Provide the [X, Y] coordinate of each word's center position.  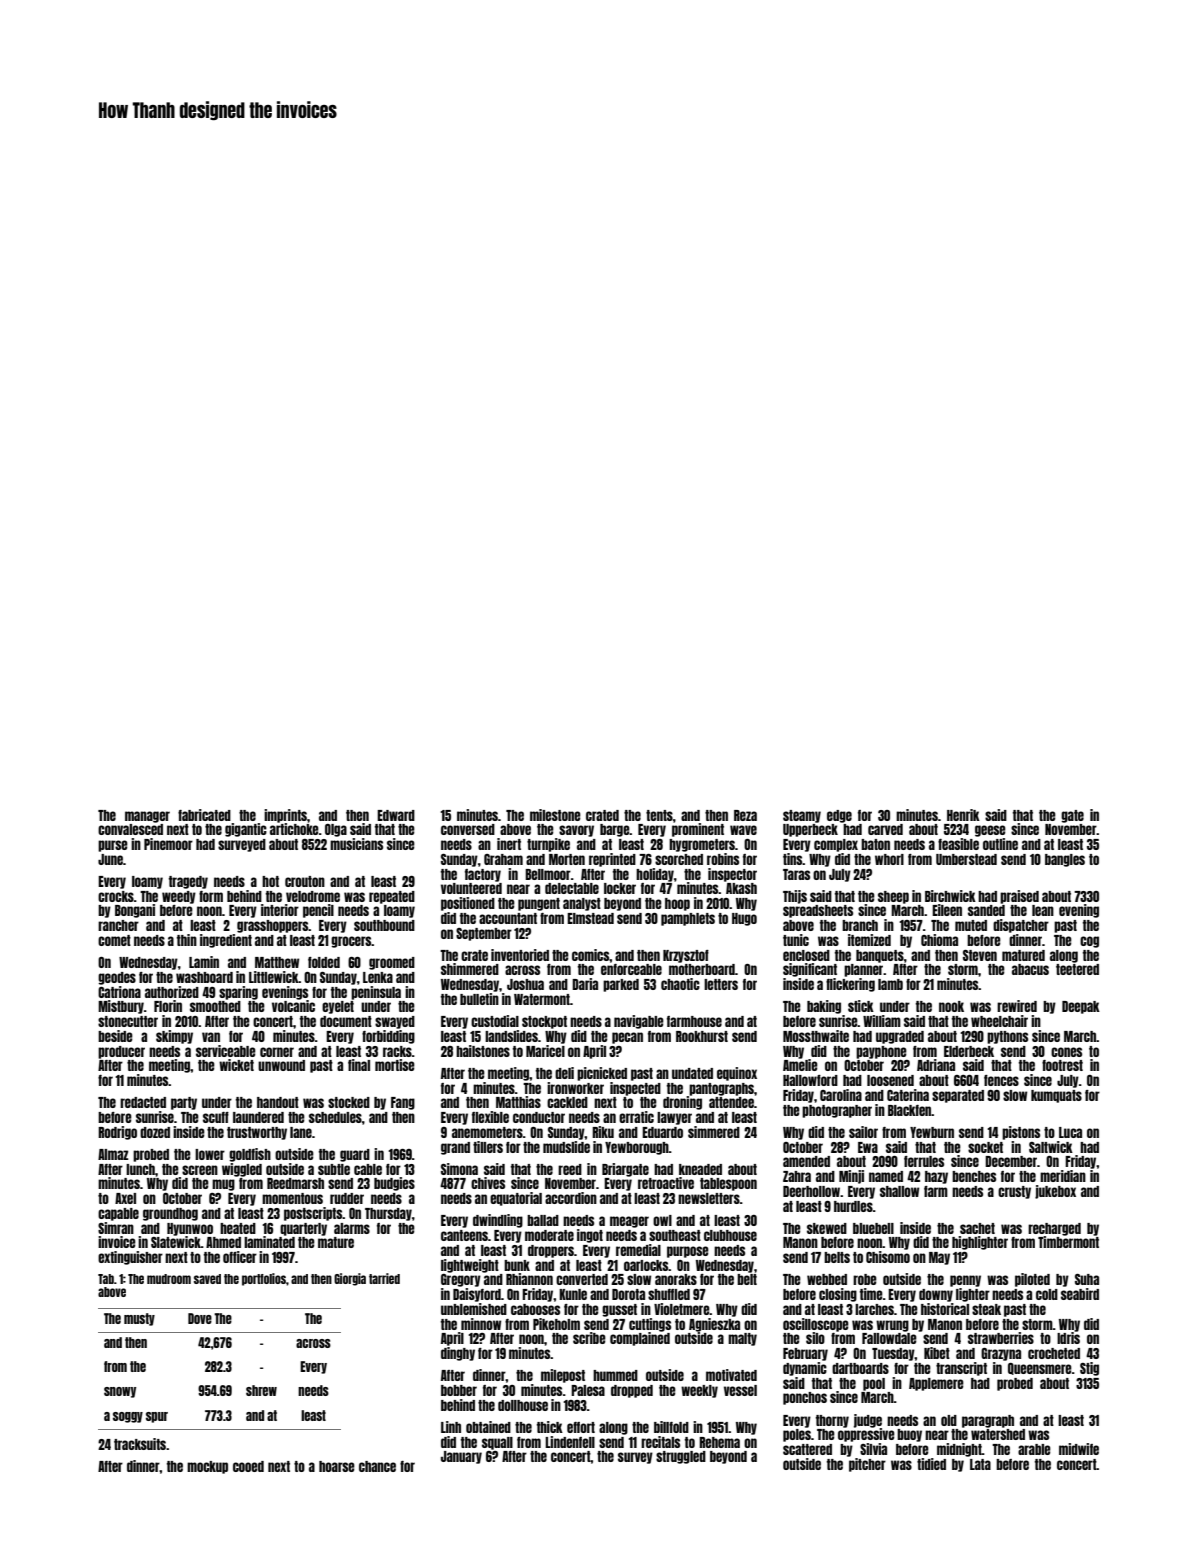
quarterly [303, 1229]
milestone [555, 815]
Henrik [963, 815]
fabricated [204, 815]
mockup [207, 1467]
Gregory [461, 1280]
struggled [681, 1457]
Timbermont [1068, 1242]
